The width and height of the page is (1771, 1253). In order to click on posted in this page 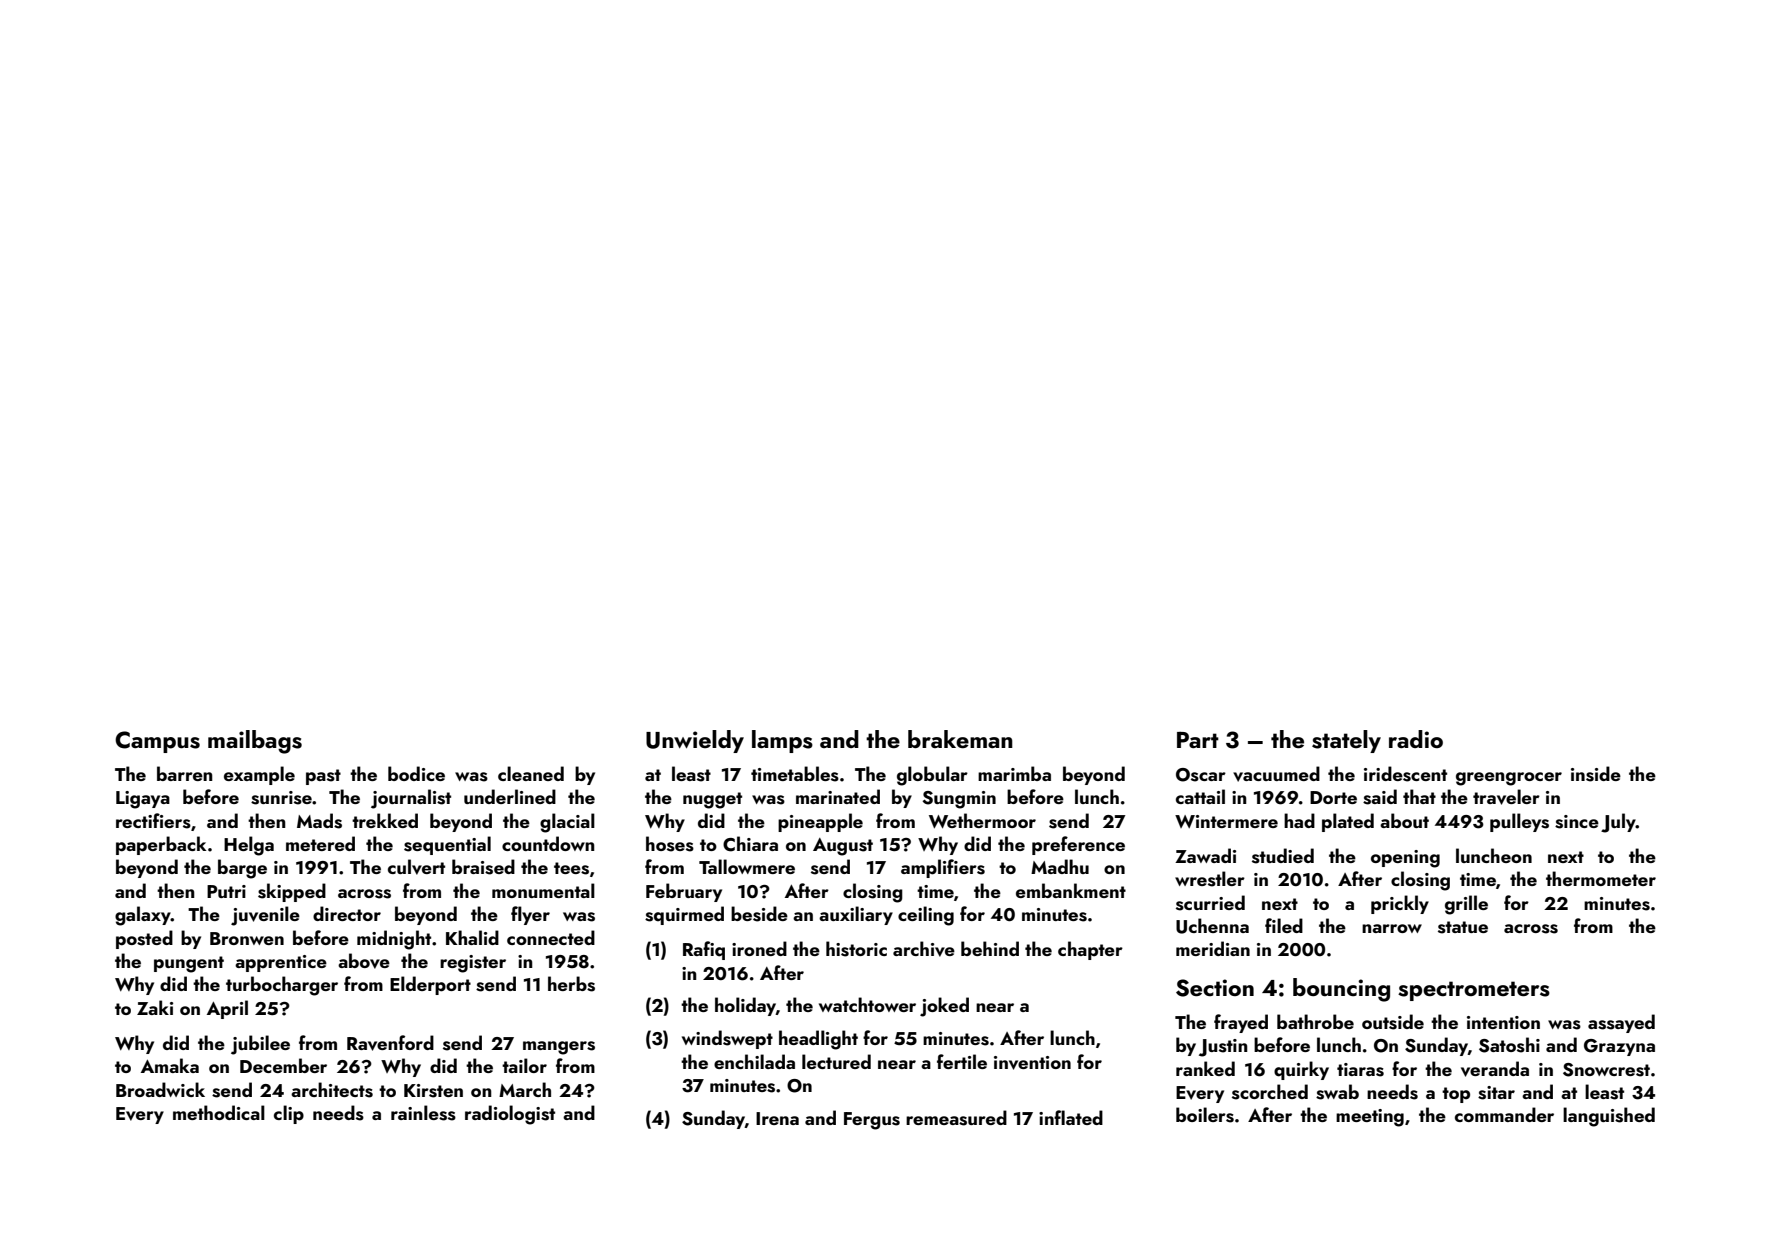, I will do `click(144, 939)`.
